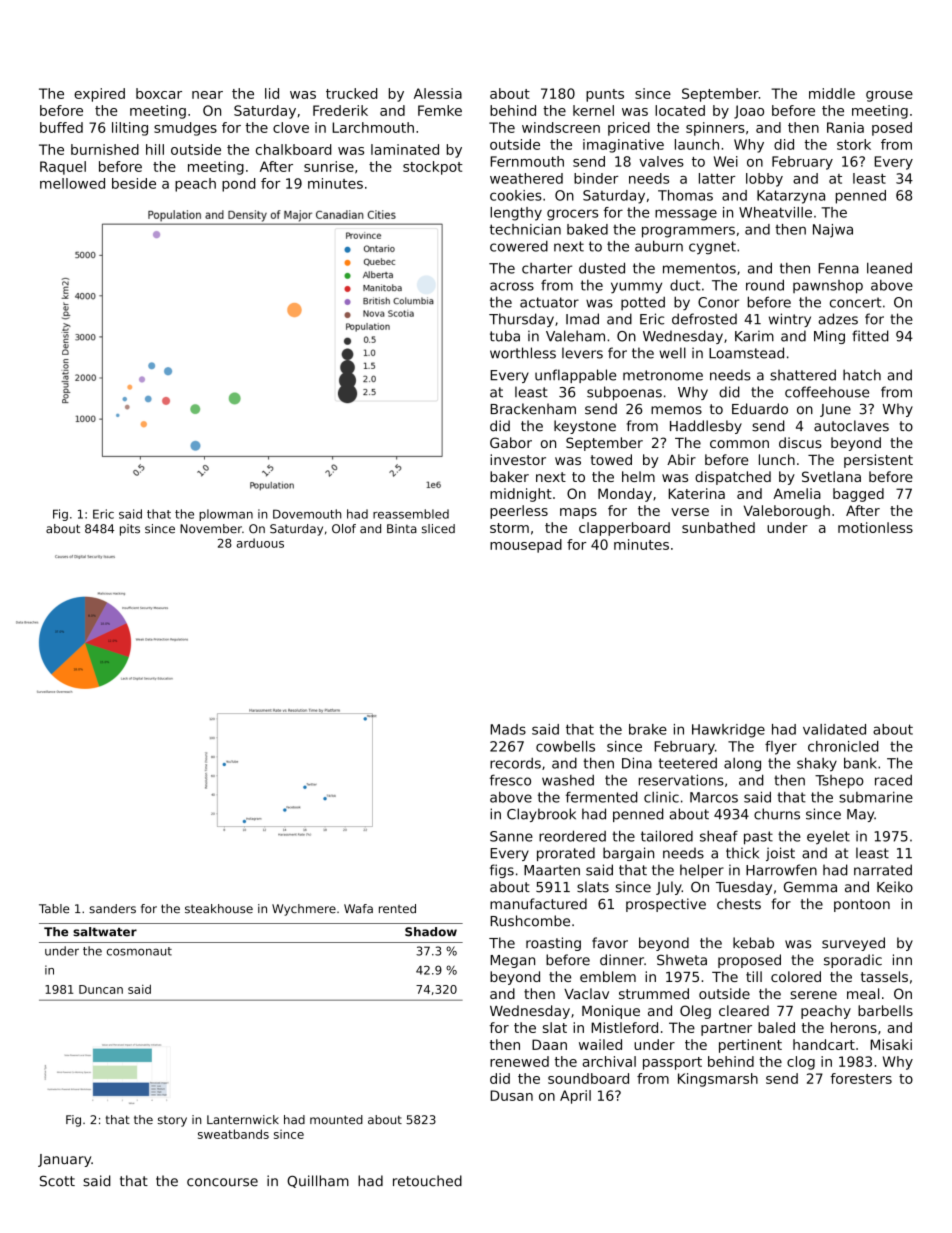 Image resolution: width=952 pixels, height=1233 pixels. I want to click on Scott, so click(57, 1181).
